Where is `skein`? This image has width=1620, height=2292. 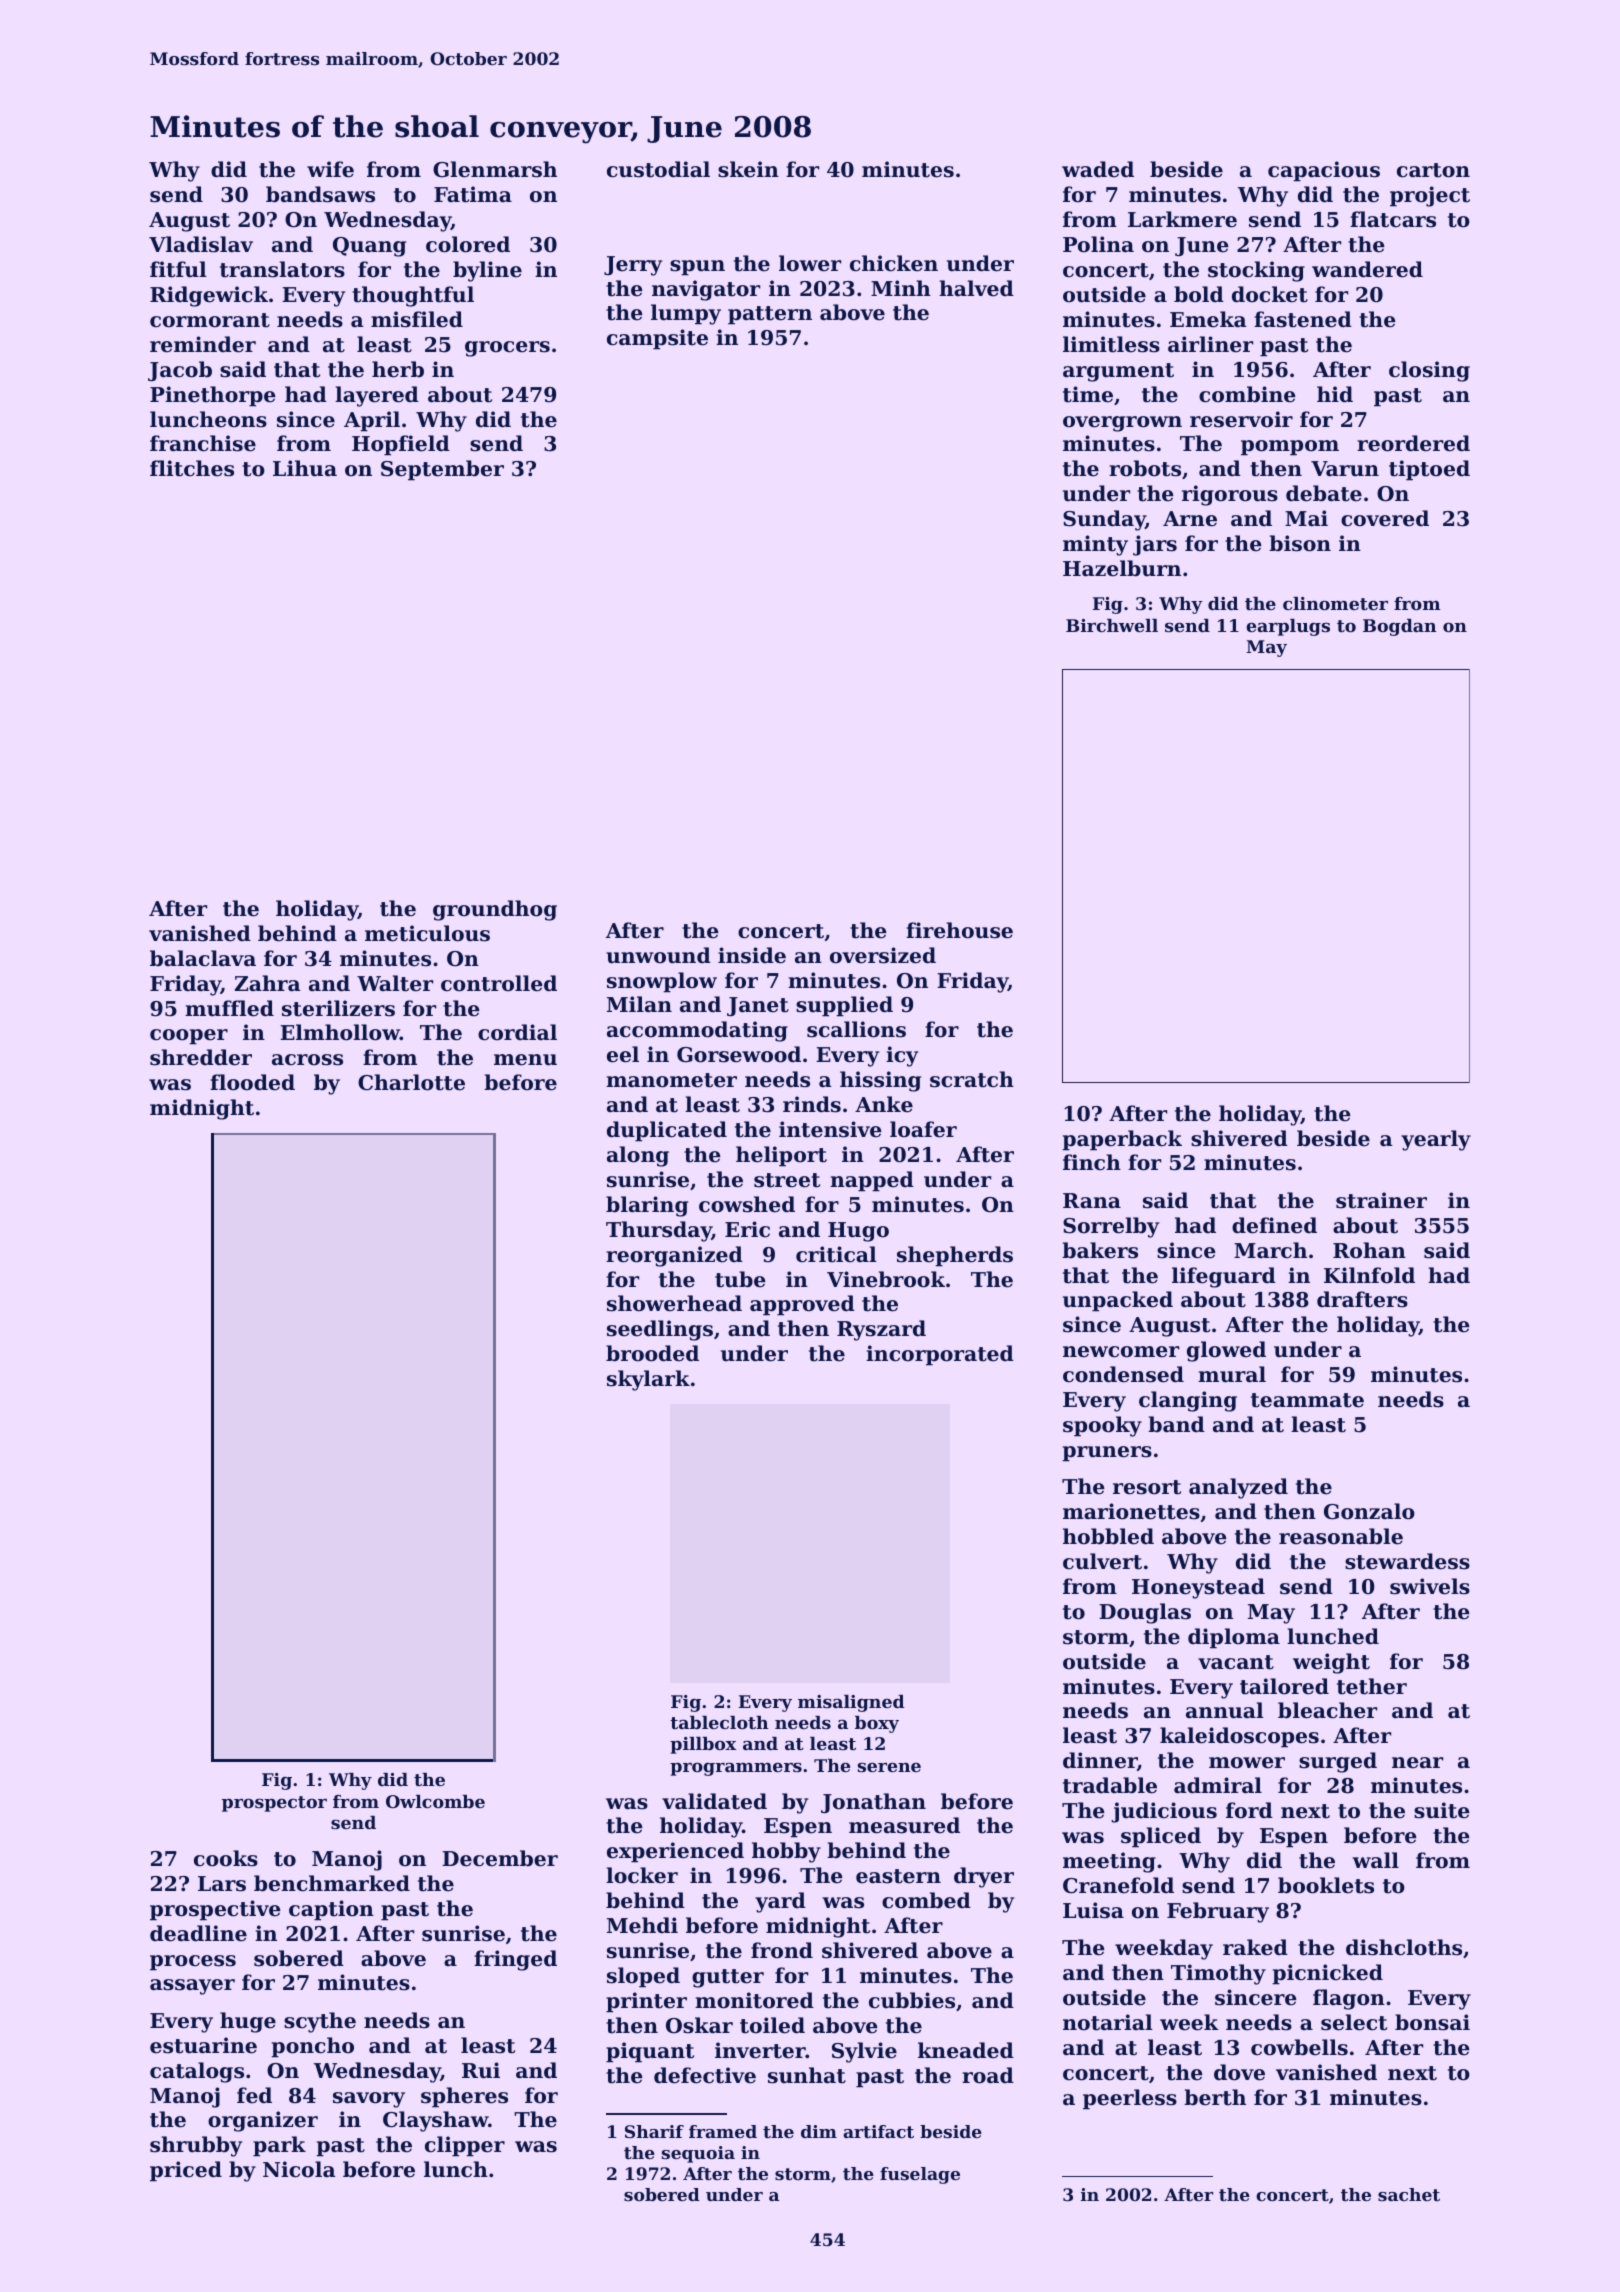
skein is located at coordinates (748, 169).
